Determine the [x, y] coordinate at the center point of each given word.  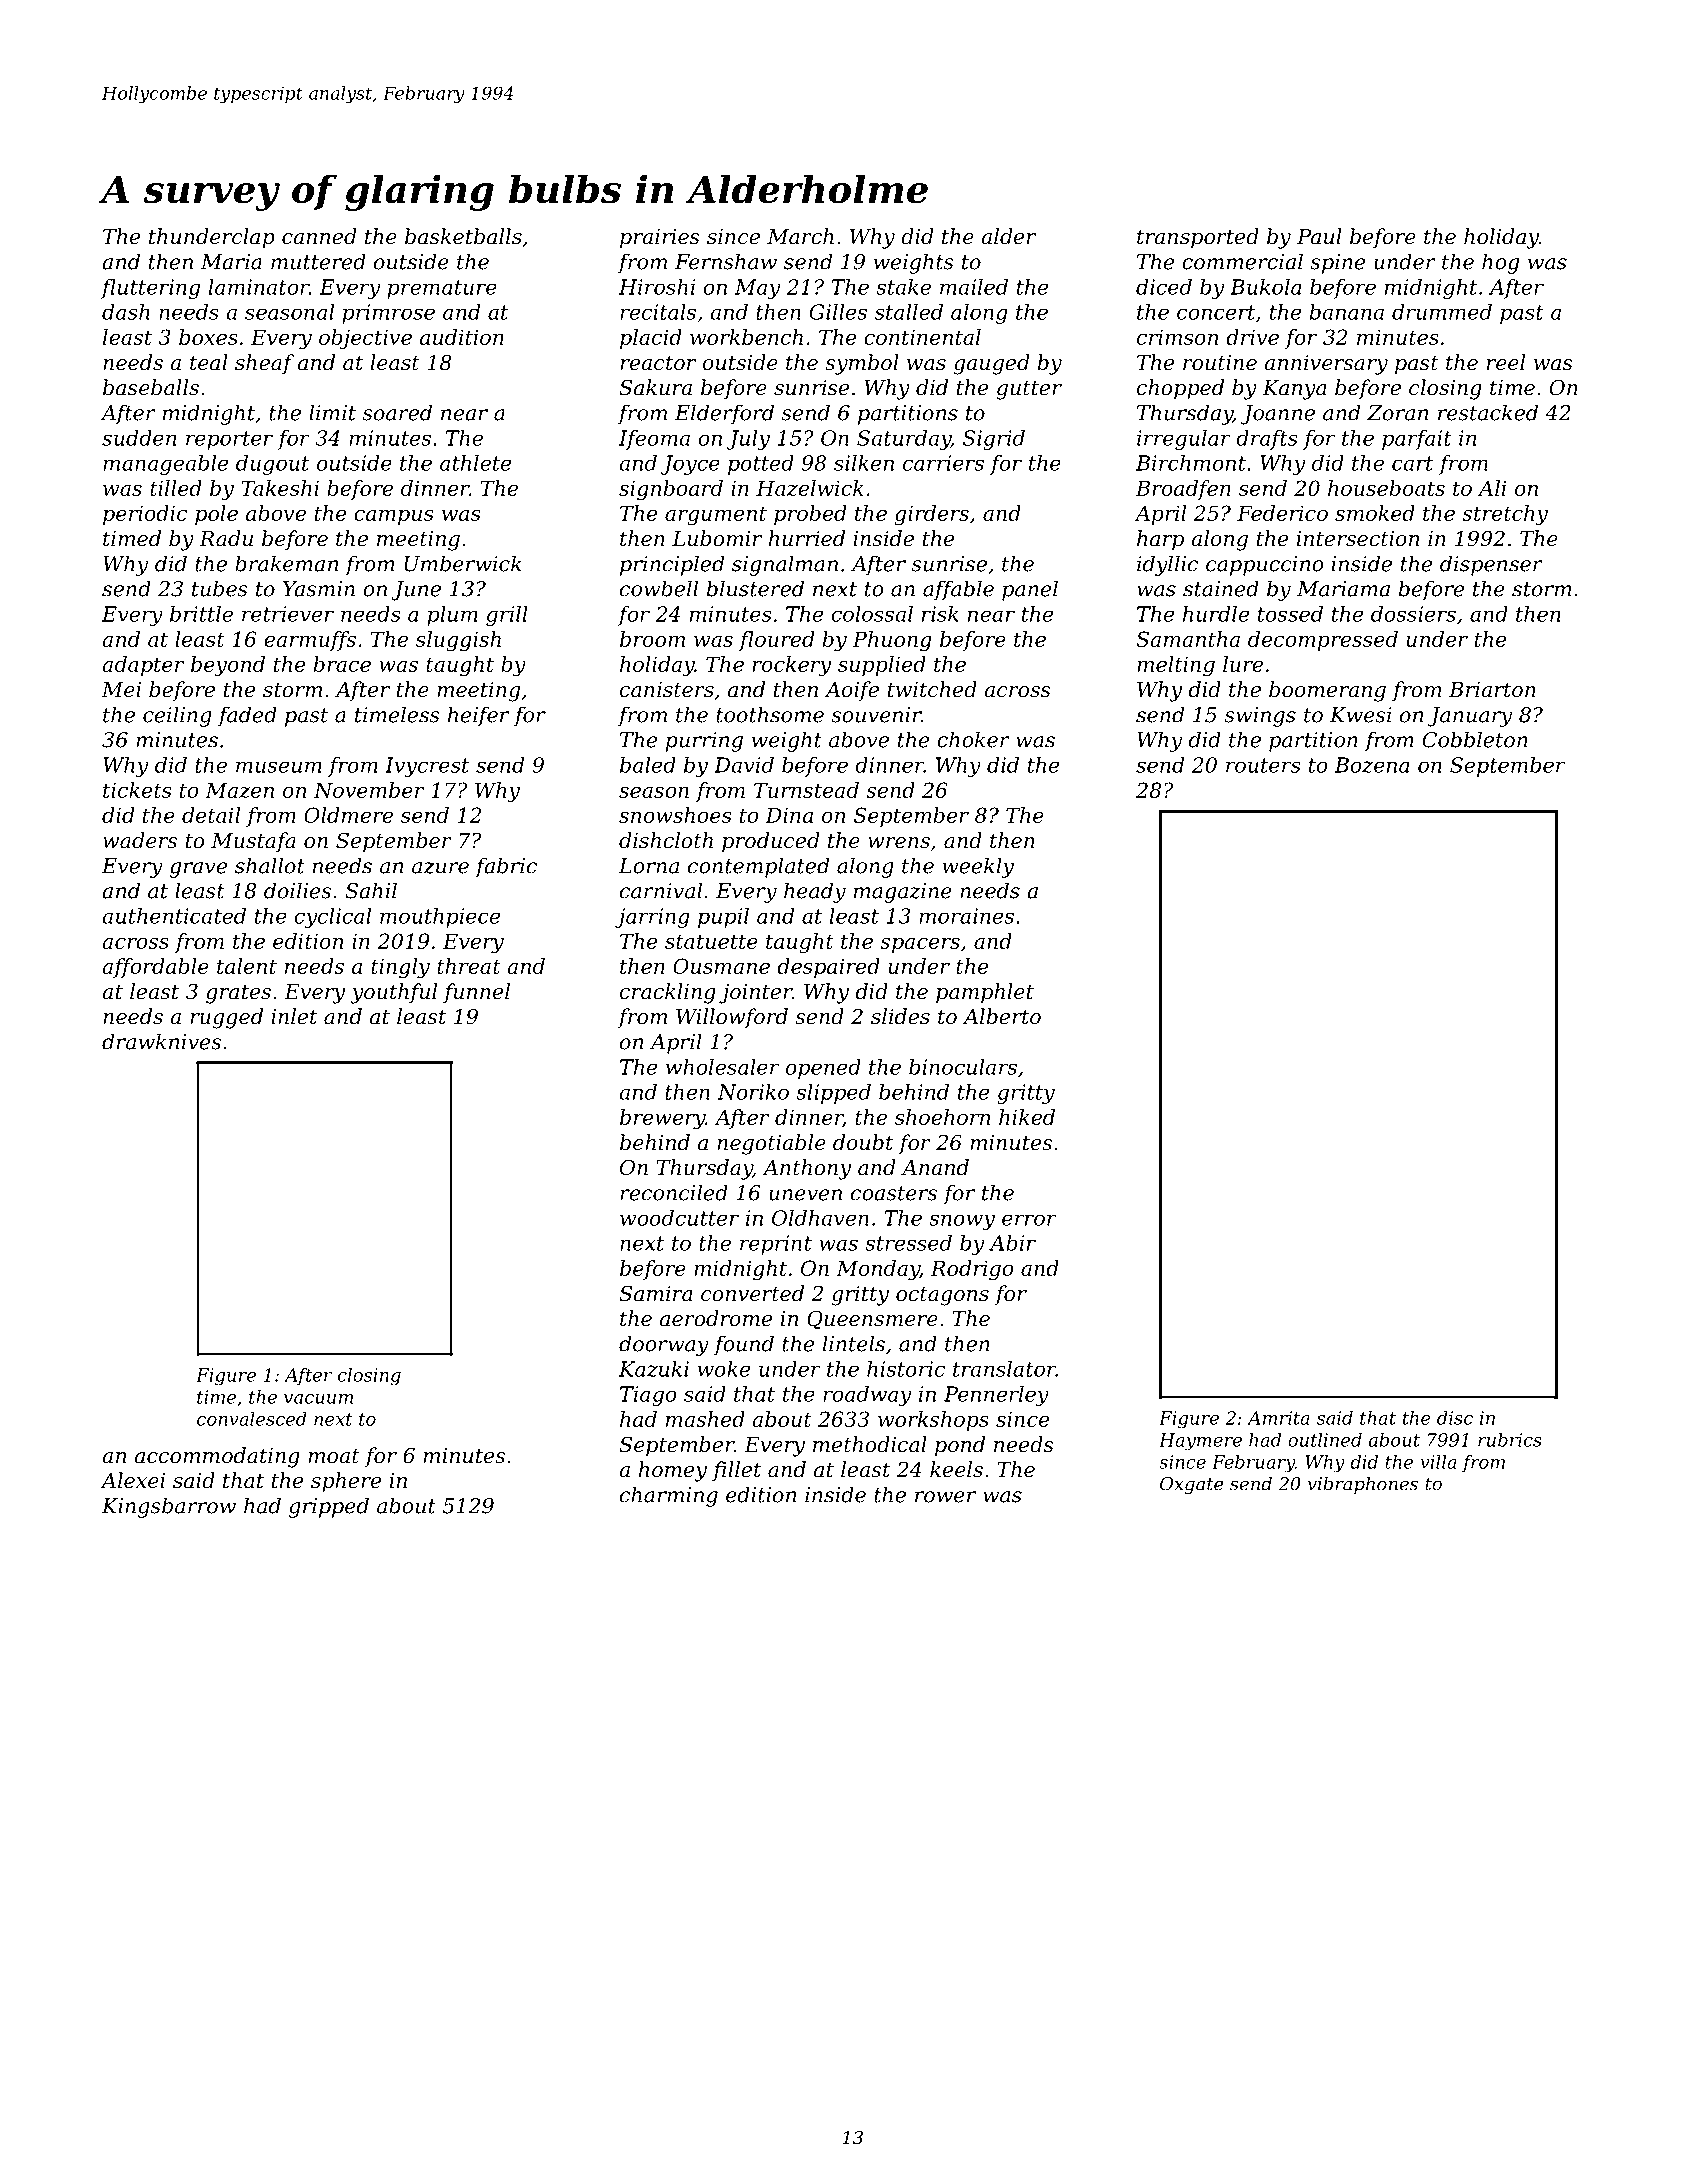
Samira [656, 1293]
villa [1438, 1462]
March [800, 236]
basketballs [463, 236]
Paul [1319, 236]
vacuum [318, 1399]
